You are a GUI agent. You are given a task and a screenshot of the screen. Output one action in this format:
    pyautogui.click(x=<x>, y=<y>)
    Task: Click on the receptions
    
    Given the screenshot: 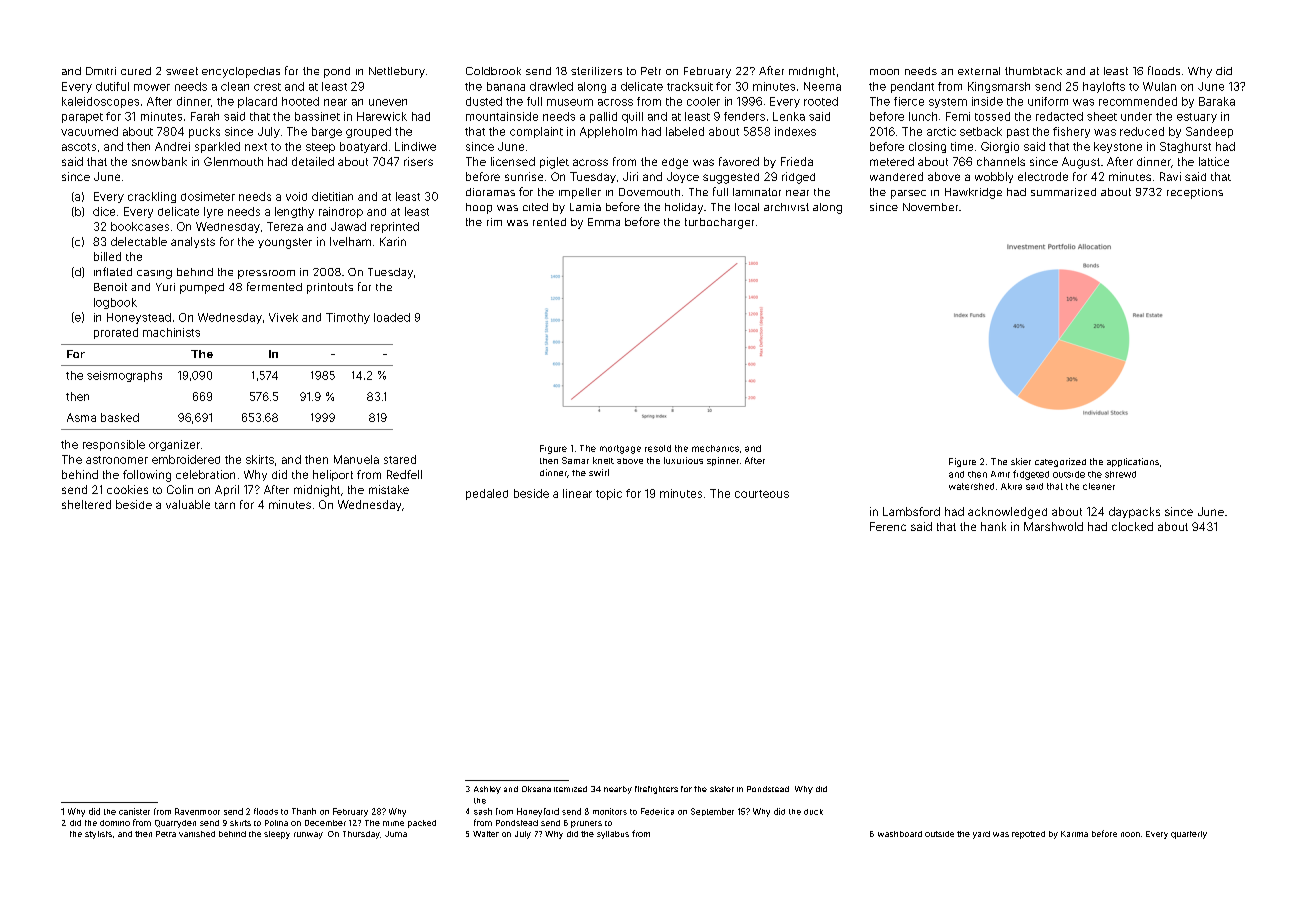 What is the action you would take?
    pyautogui.click(x=1195, y=193)
